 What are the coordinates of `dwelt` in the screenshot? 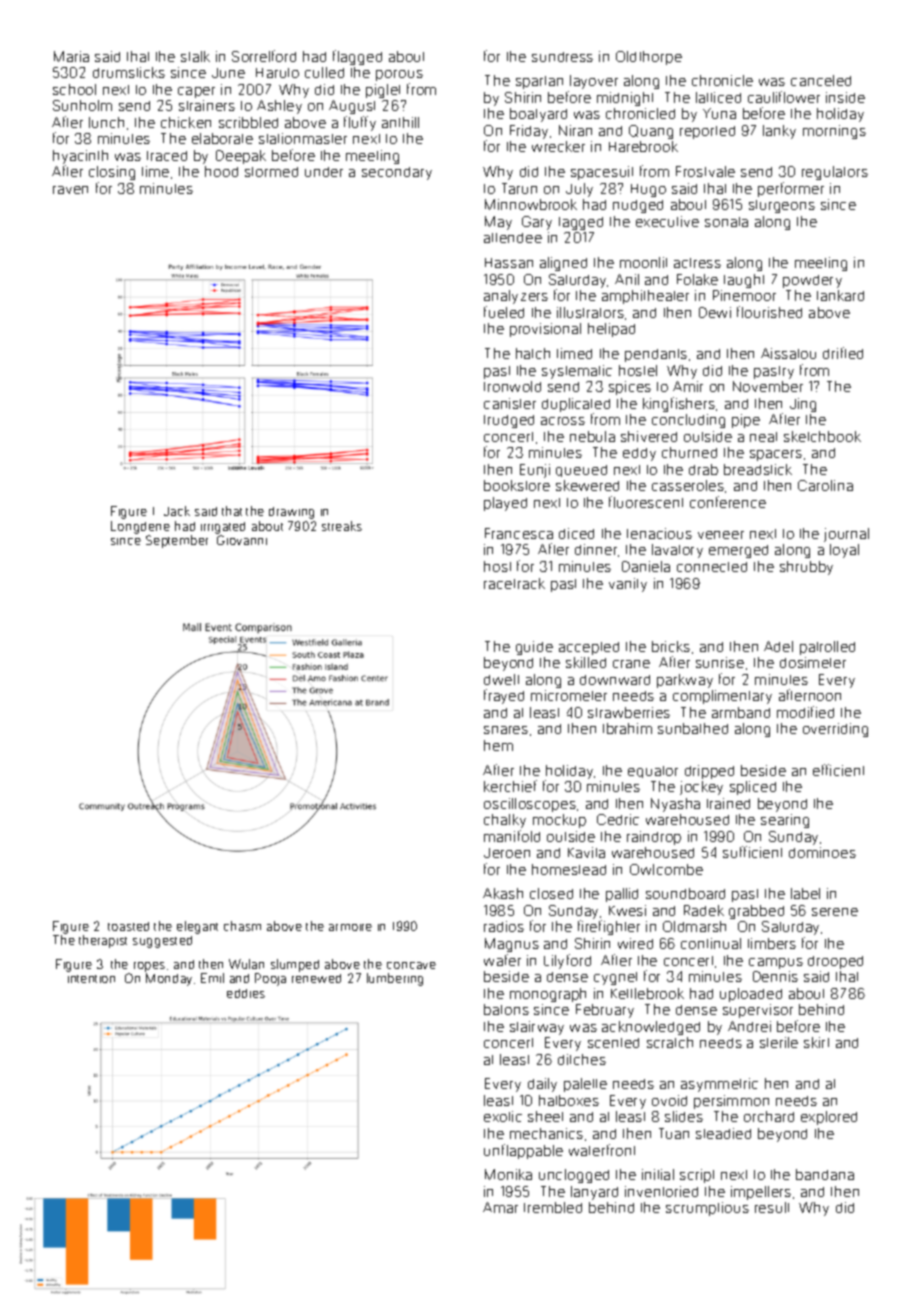 It's located at (501, 679).
